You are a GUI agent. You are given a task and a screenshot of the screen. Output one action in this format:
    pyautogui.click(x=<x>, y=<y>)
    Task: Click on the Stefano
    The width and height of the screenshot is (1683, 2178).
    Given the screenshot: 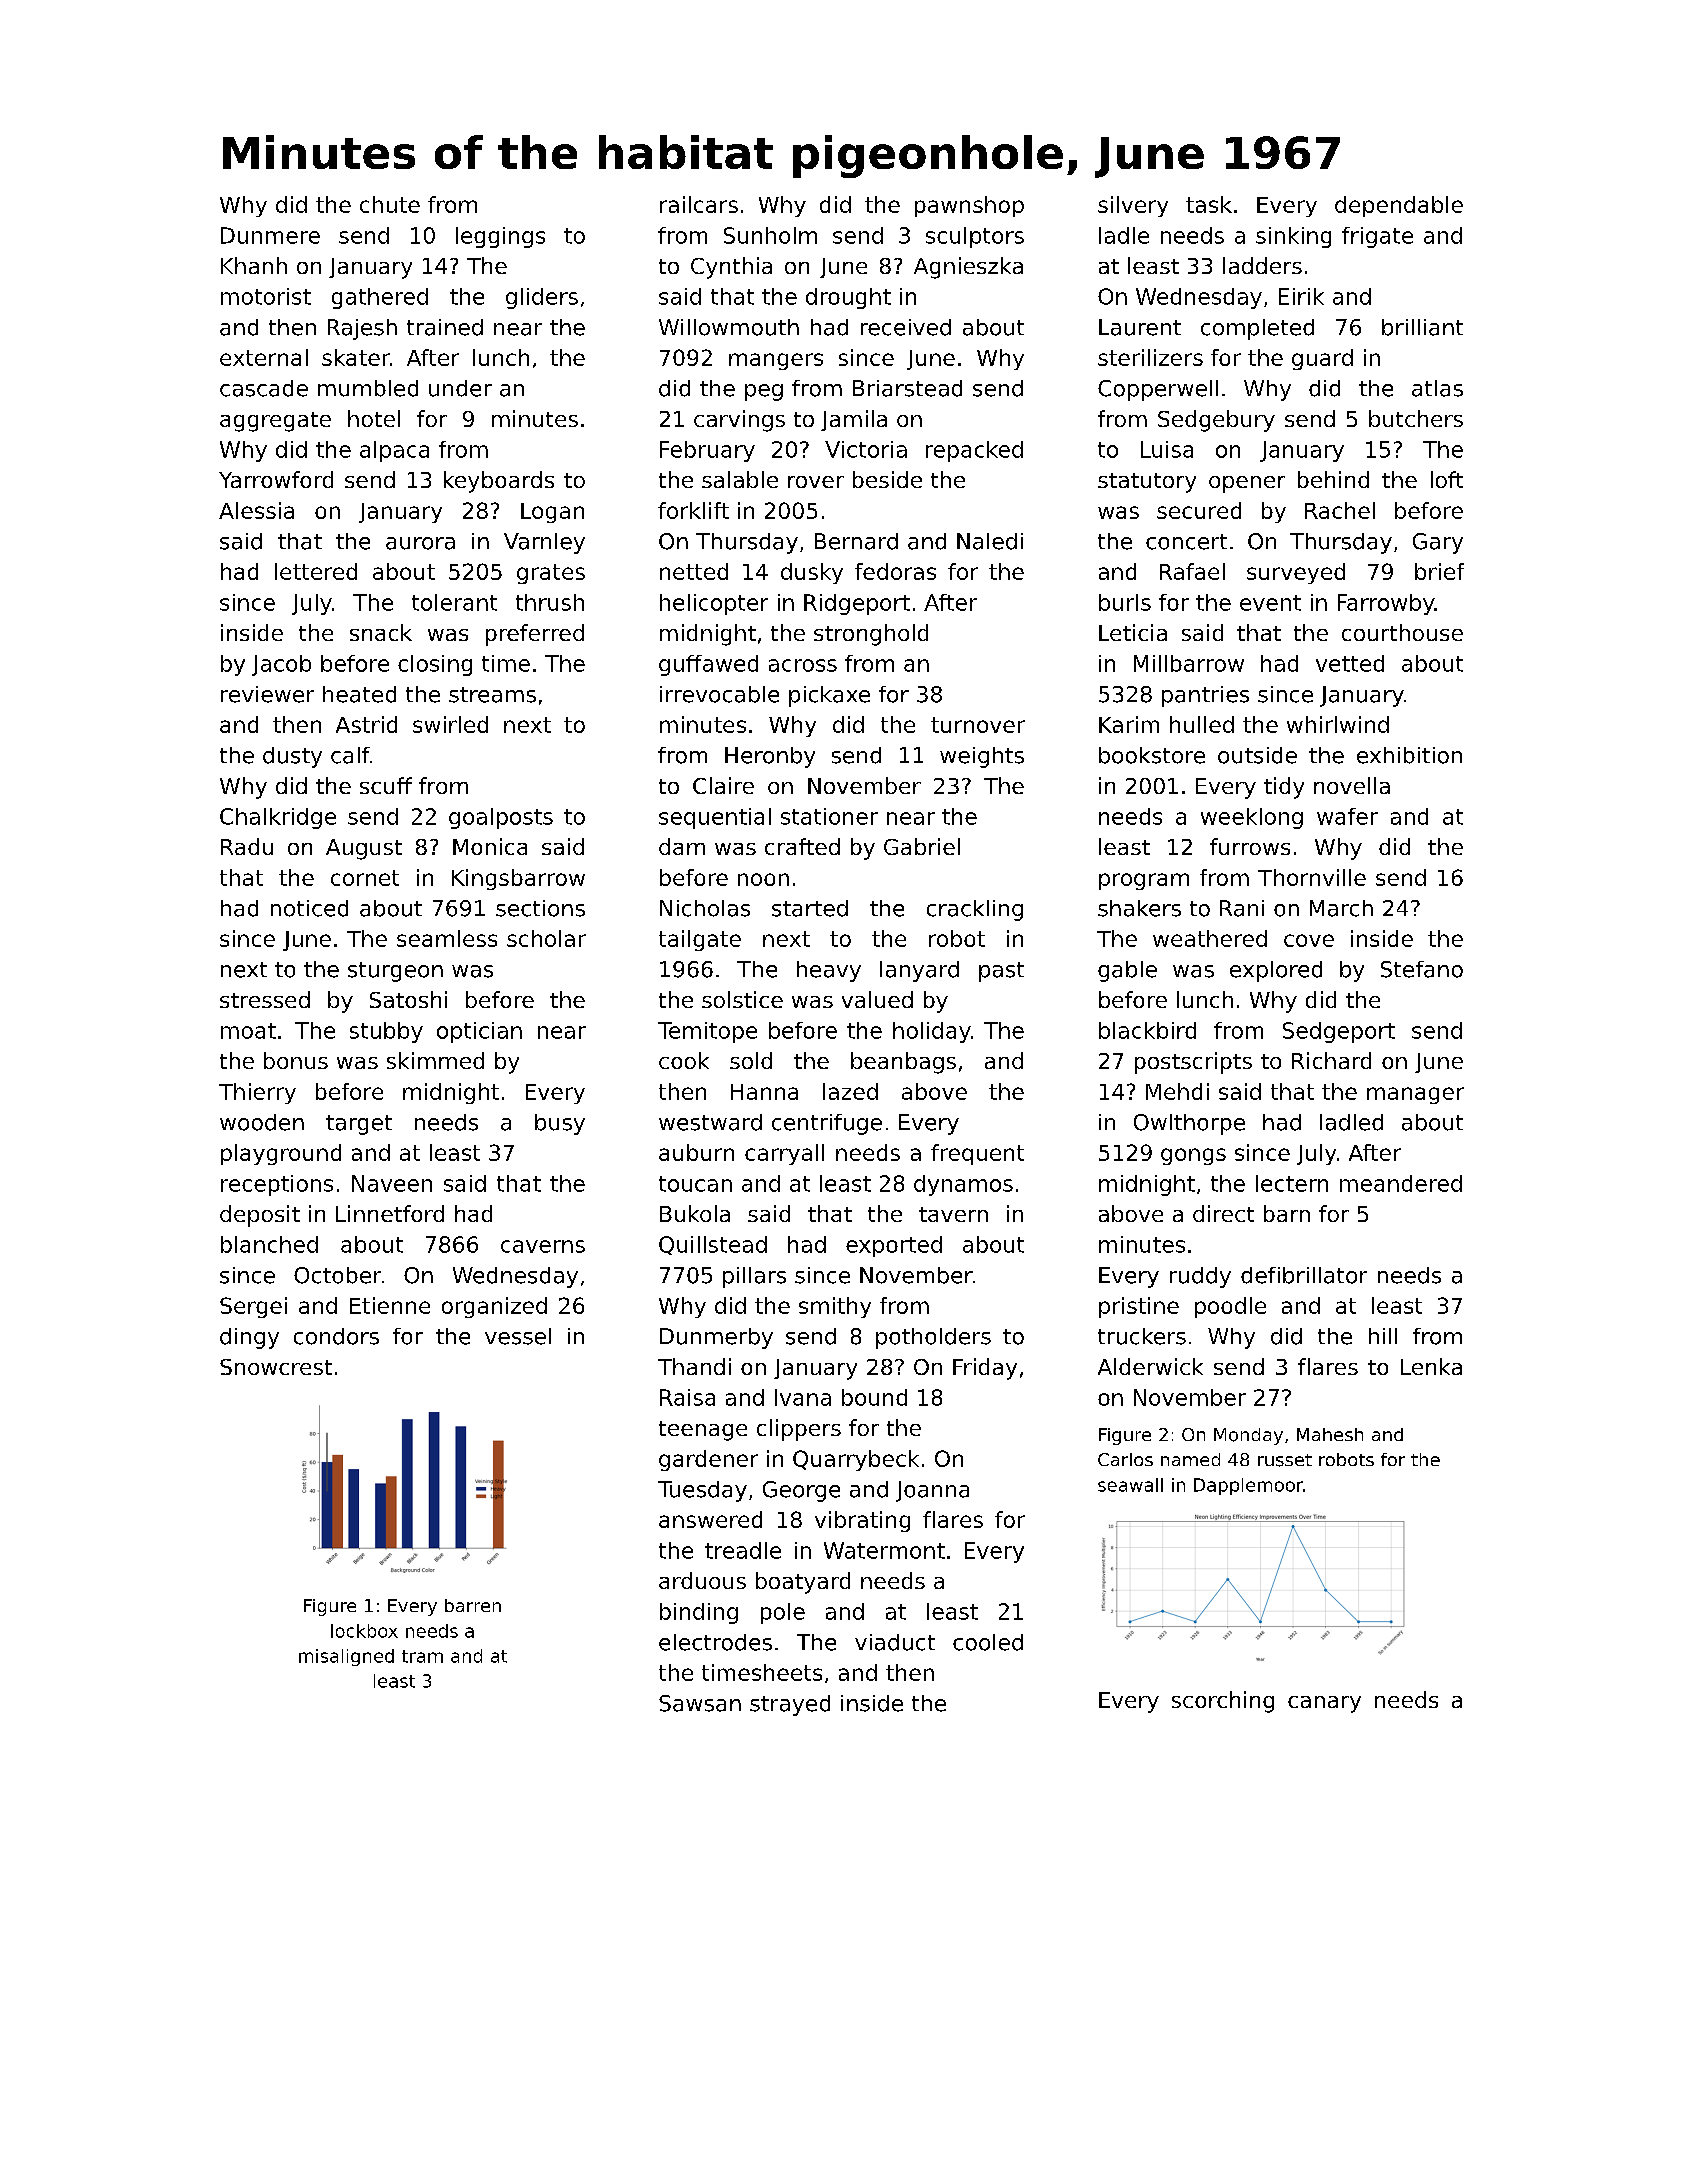 What is the action you would take?
    pyautogui.click(x=1422, y=969)
